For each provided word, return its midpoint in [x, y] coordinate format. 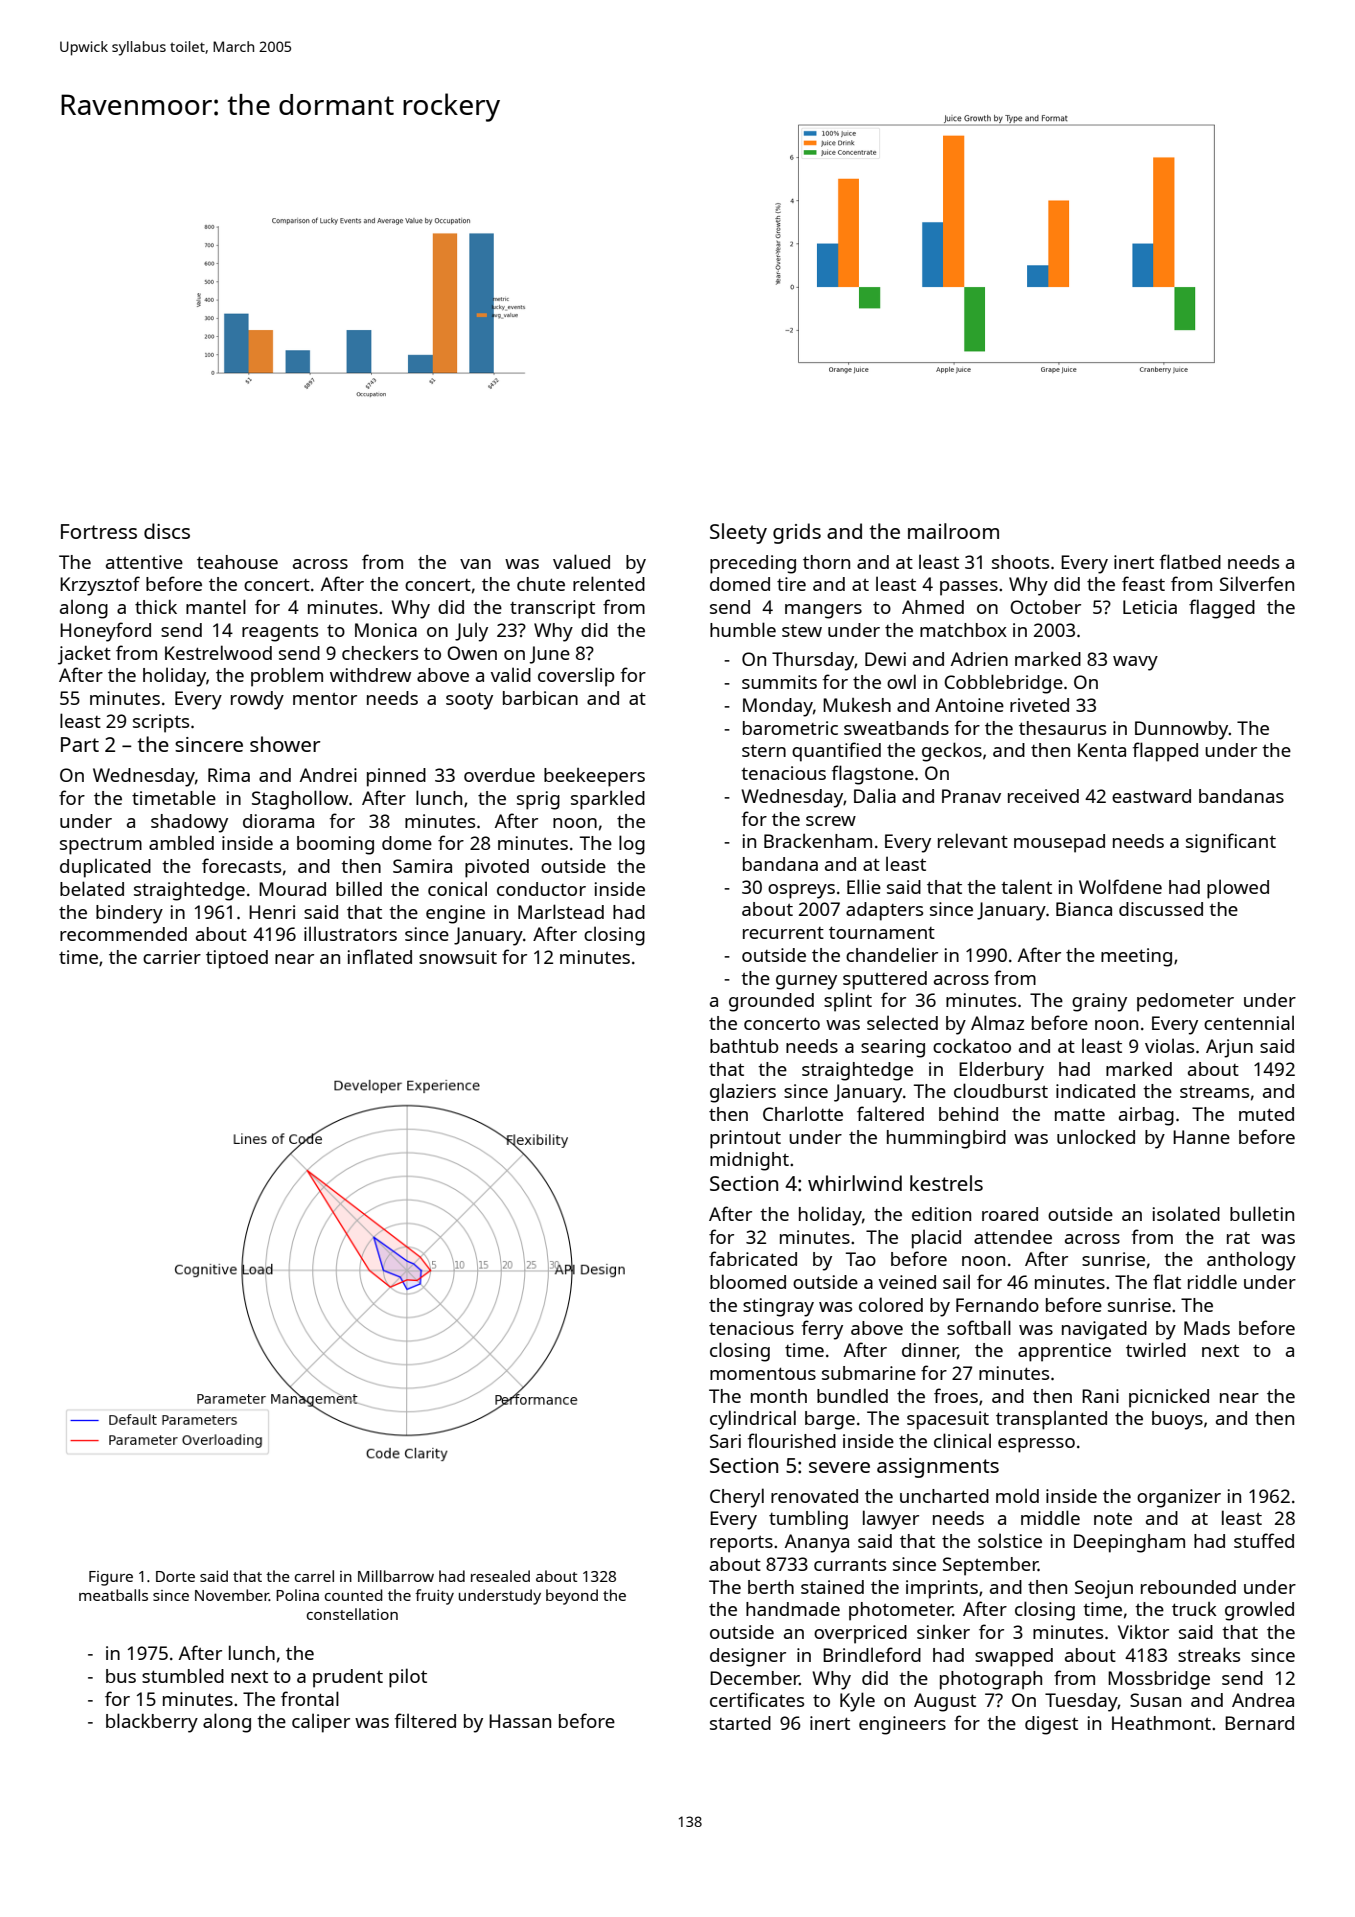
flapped [1165, 752]
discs [167, 531]
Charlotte [803, 1113]
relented [609, 583]
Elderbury [1001, 1071]
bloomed [748, 1281]
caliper [321, 1723]
